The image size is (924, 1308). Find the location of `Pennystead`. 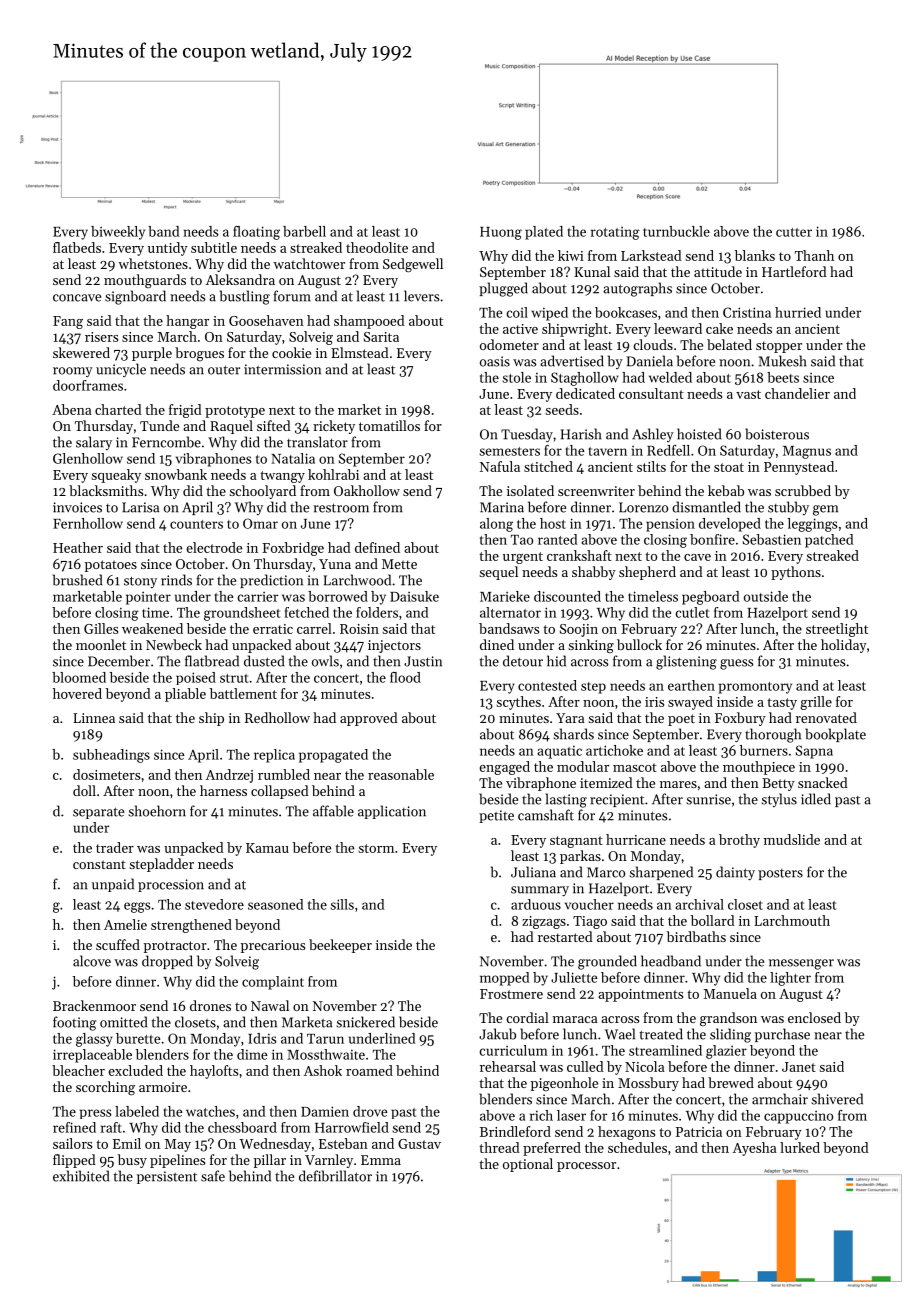

Pennystead is located at coordinates (799, 468).
